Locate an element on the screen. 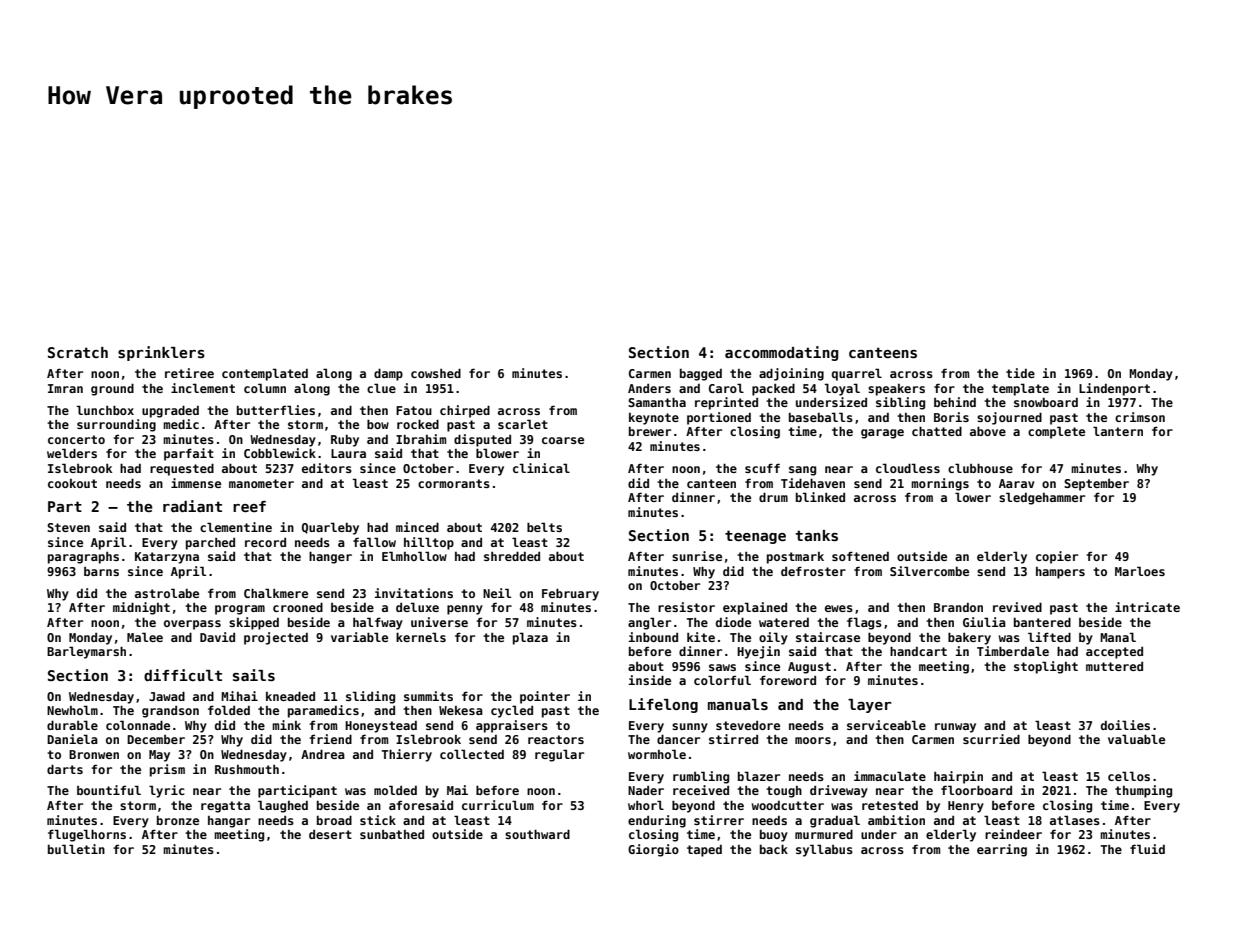  concerto is located at coordinates (76, 439).
